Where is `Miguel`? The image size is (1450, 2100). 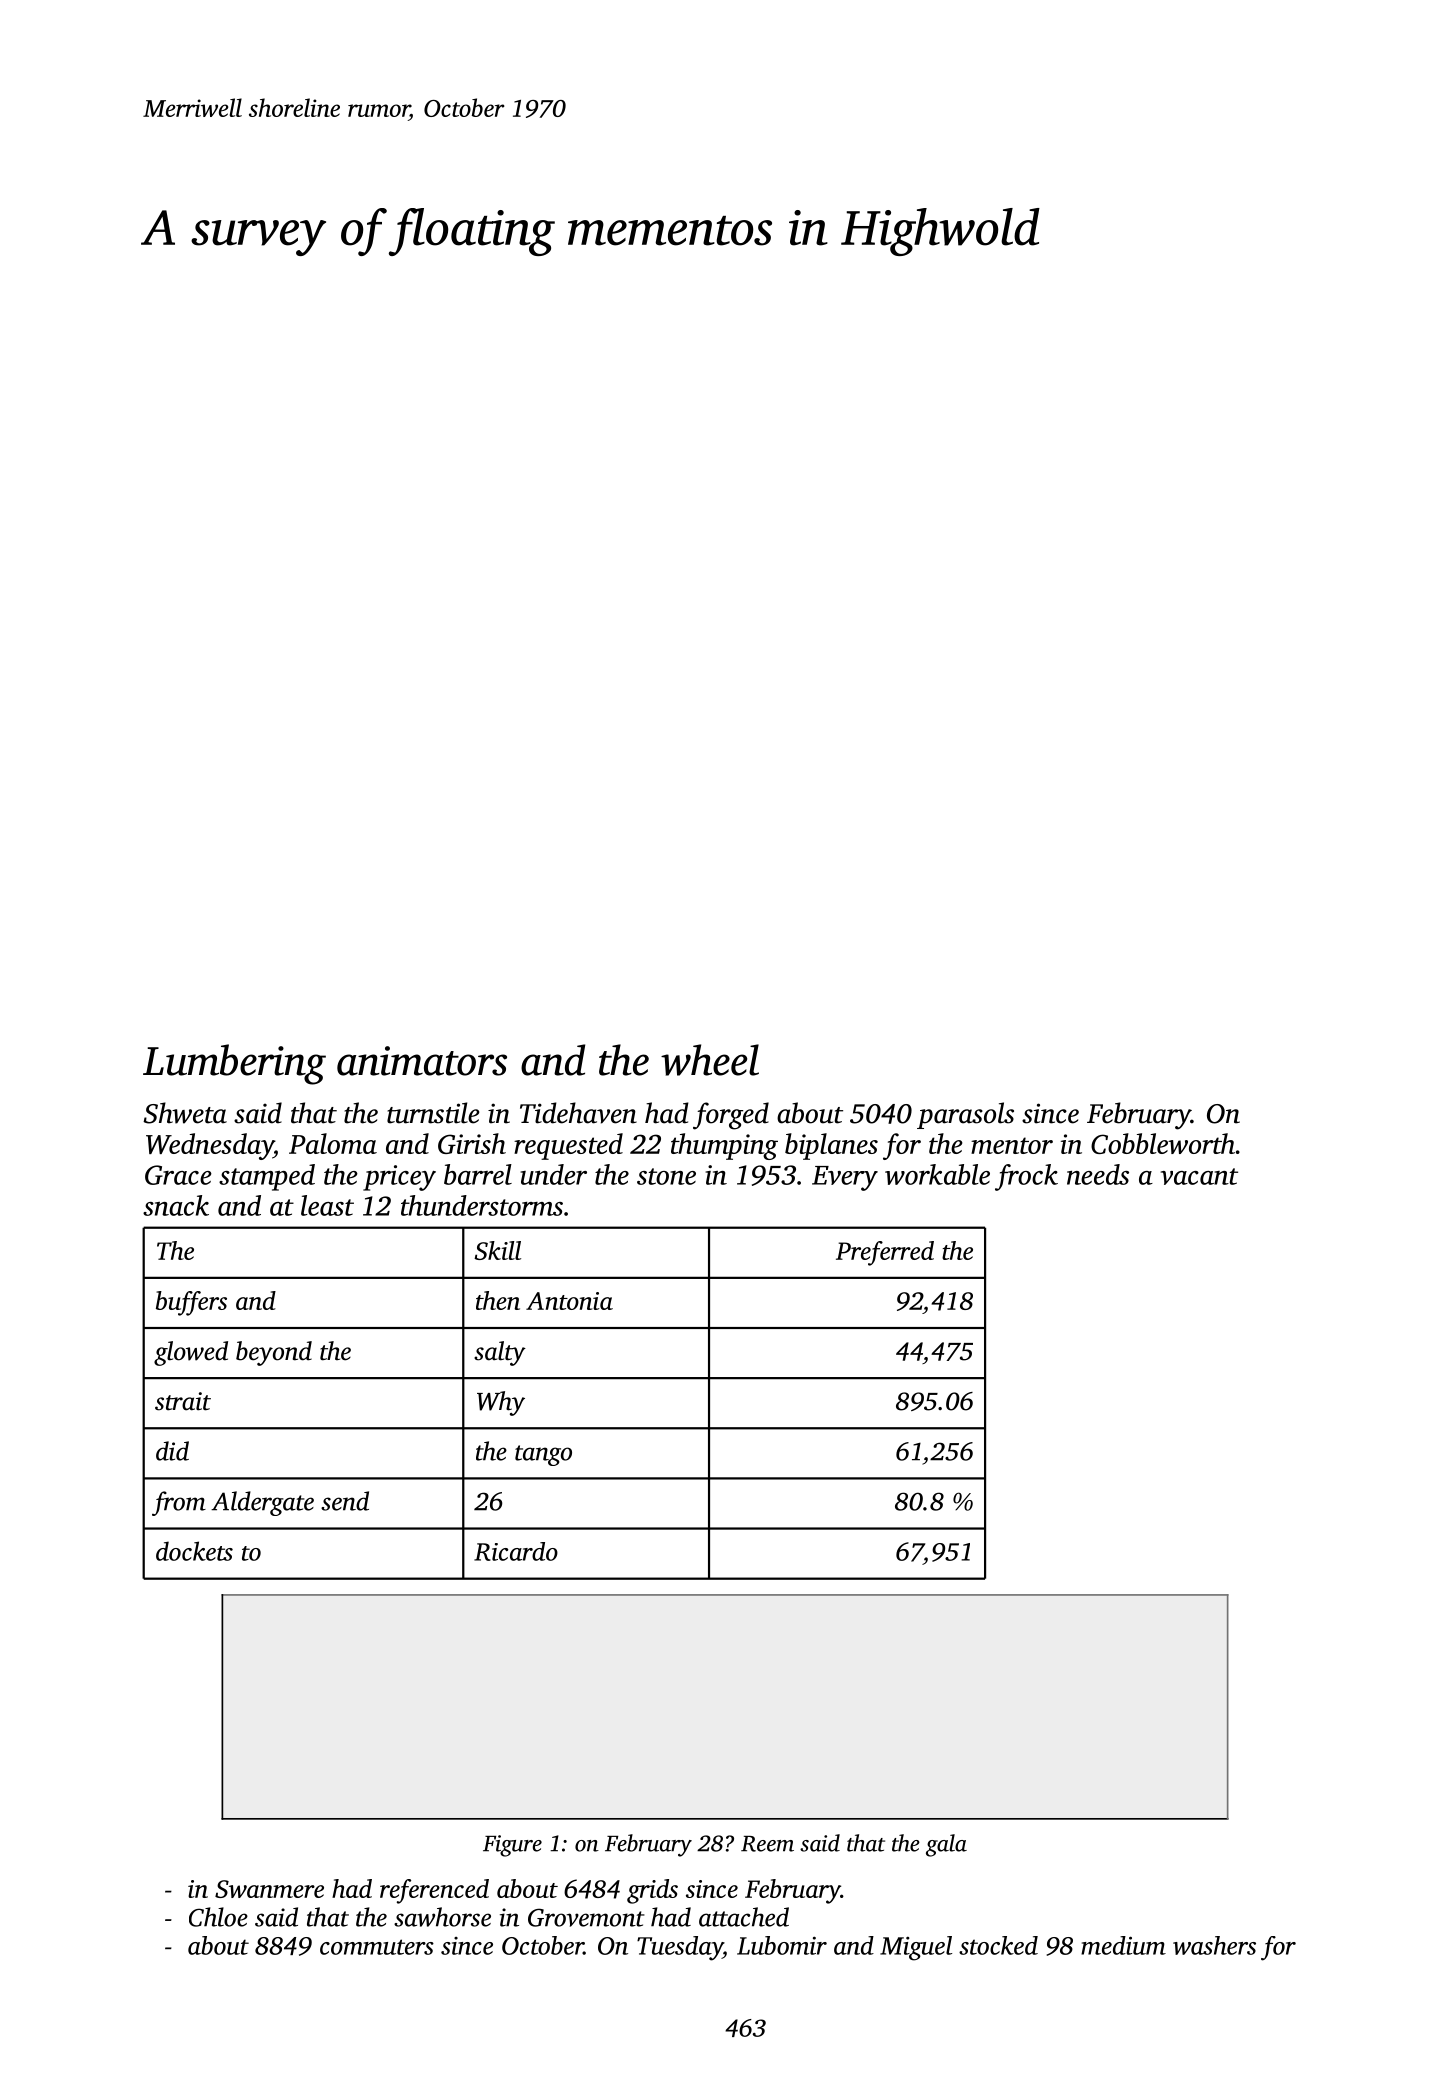 Miguel is located at coordinates (916, 1948).
